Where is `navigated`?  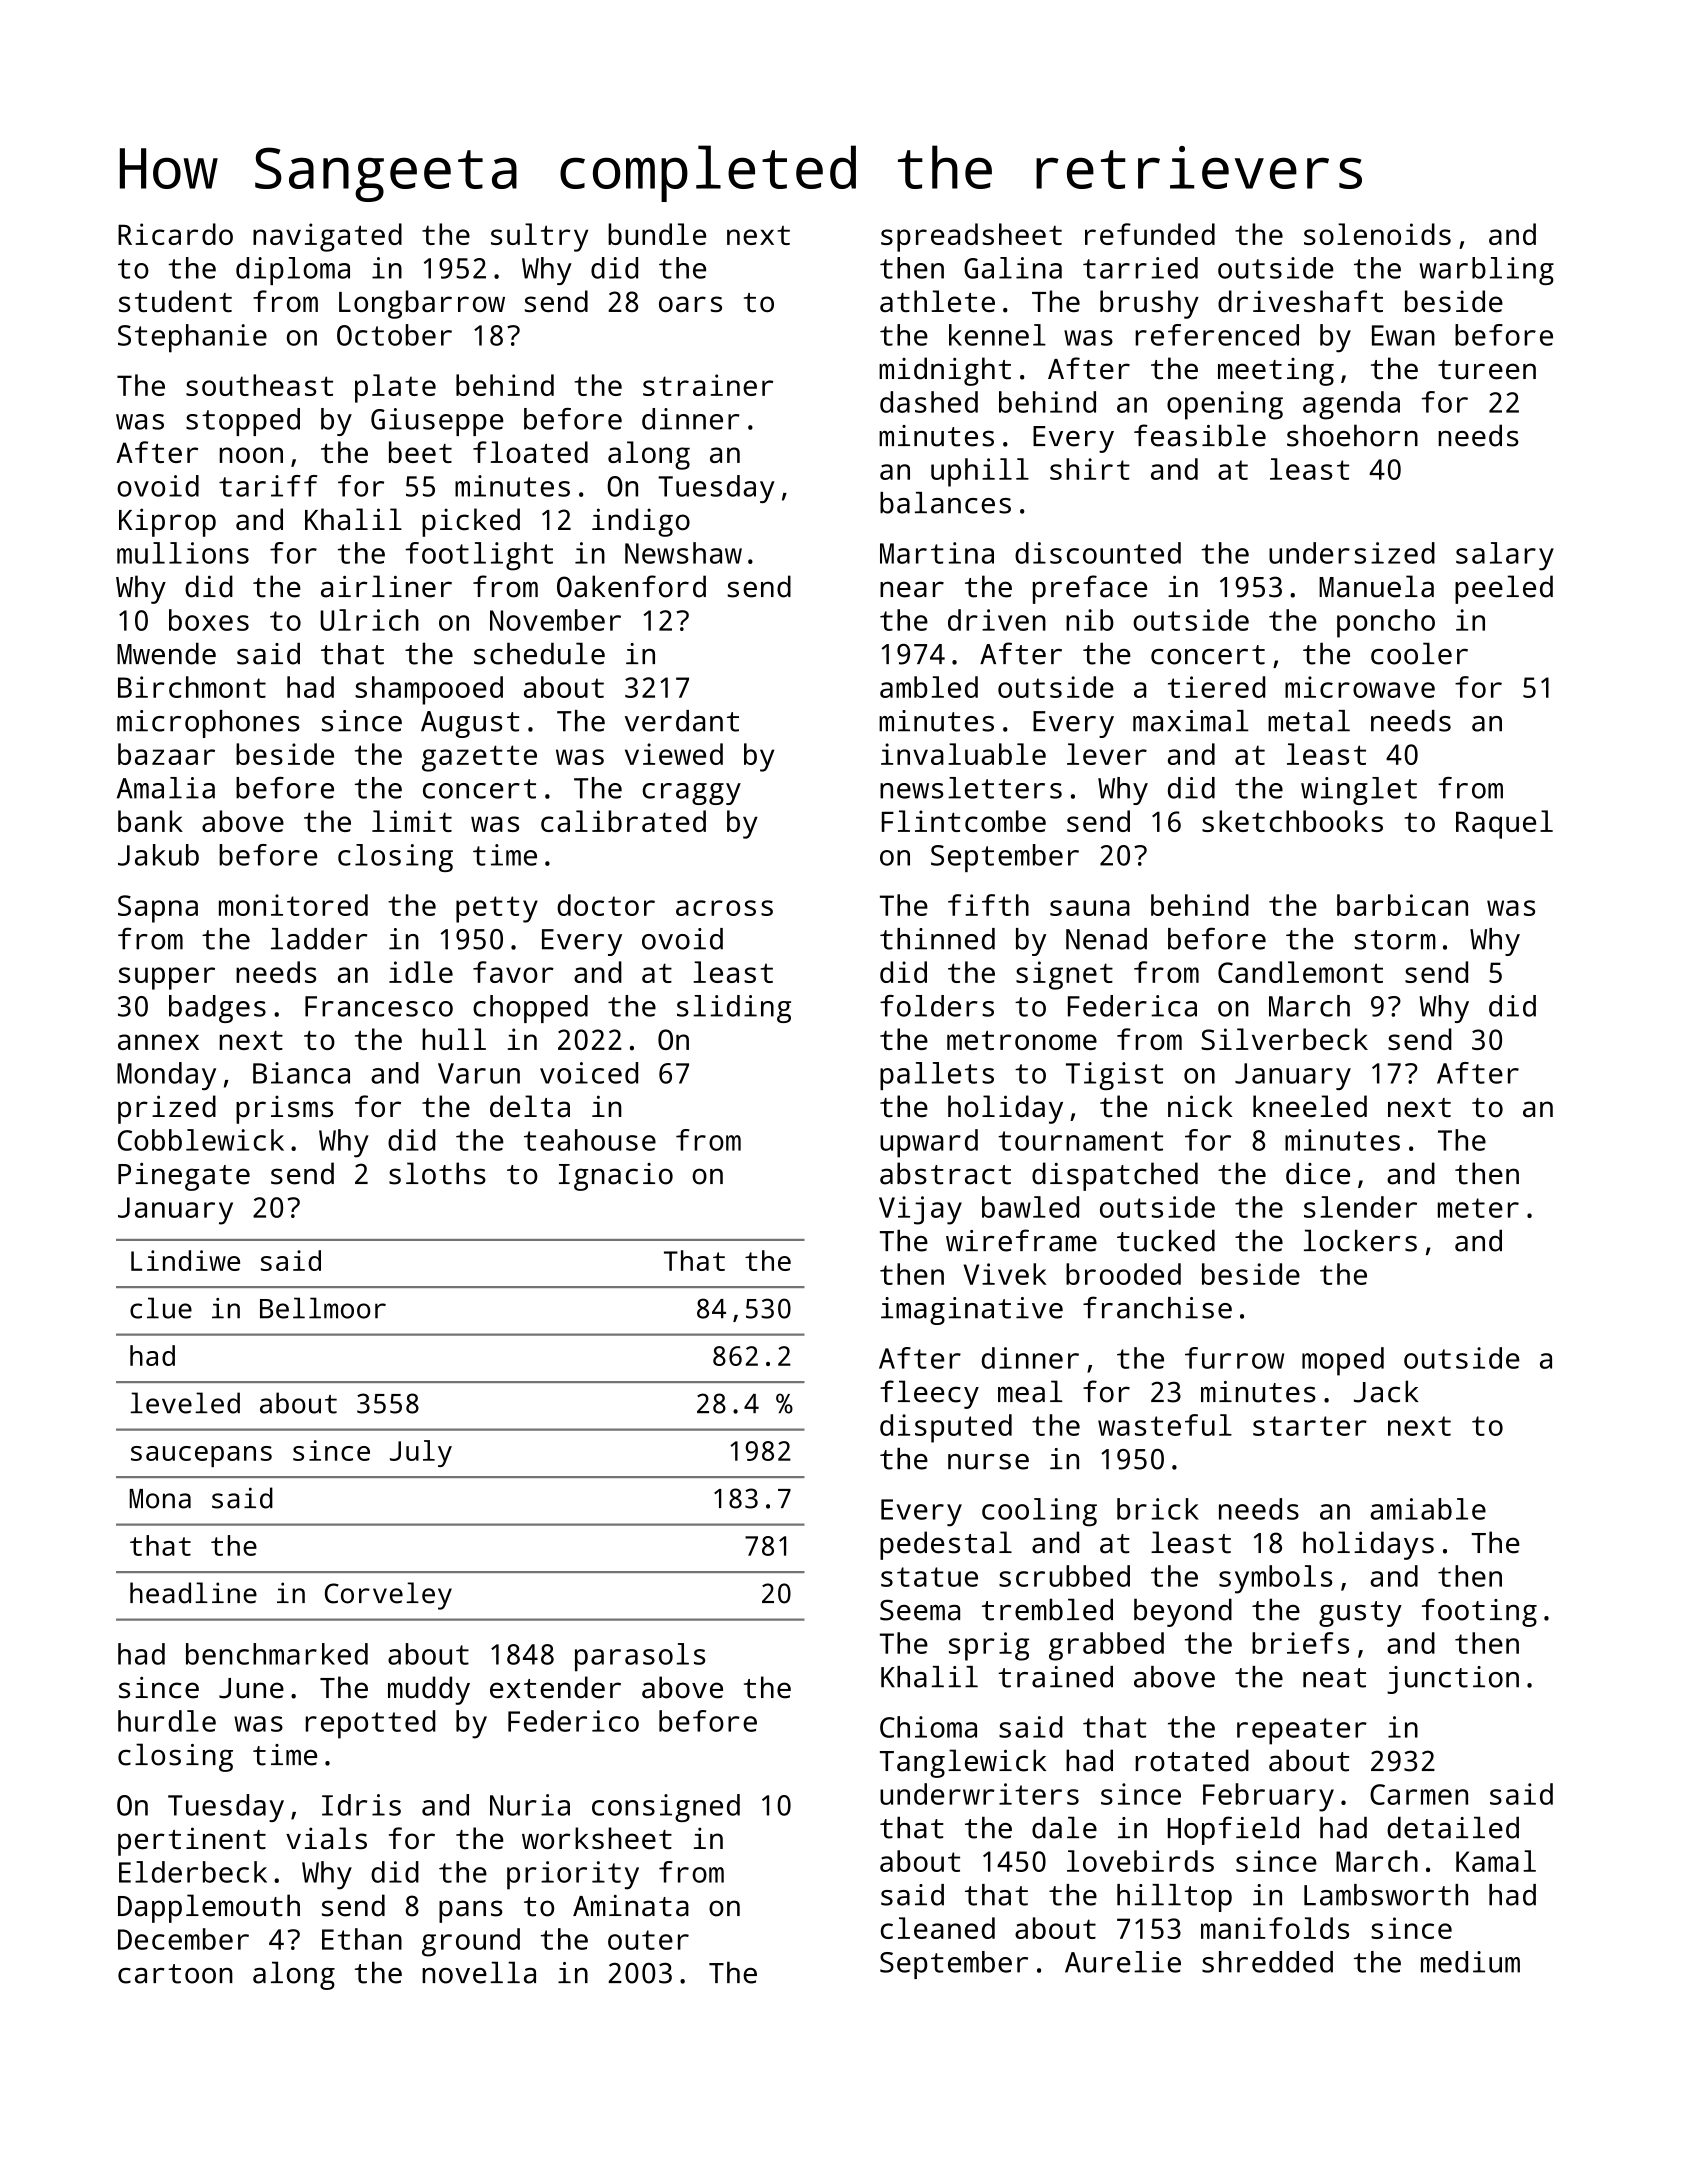 navigated is located at coordinates (327, 237).
